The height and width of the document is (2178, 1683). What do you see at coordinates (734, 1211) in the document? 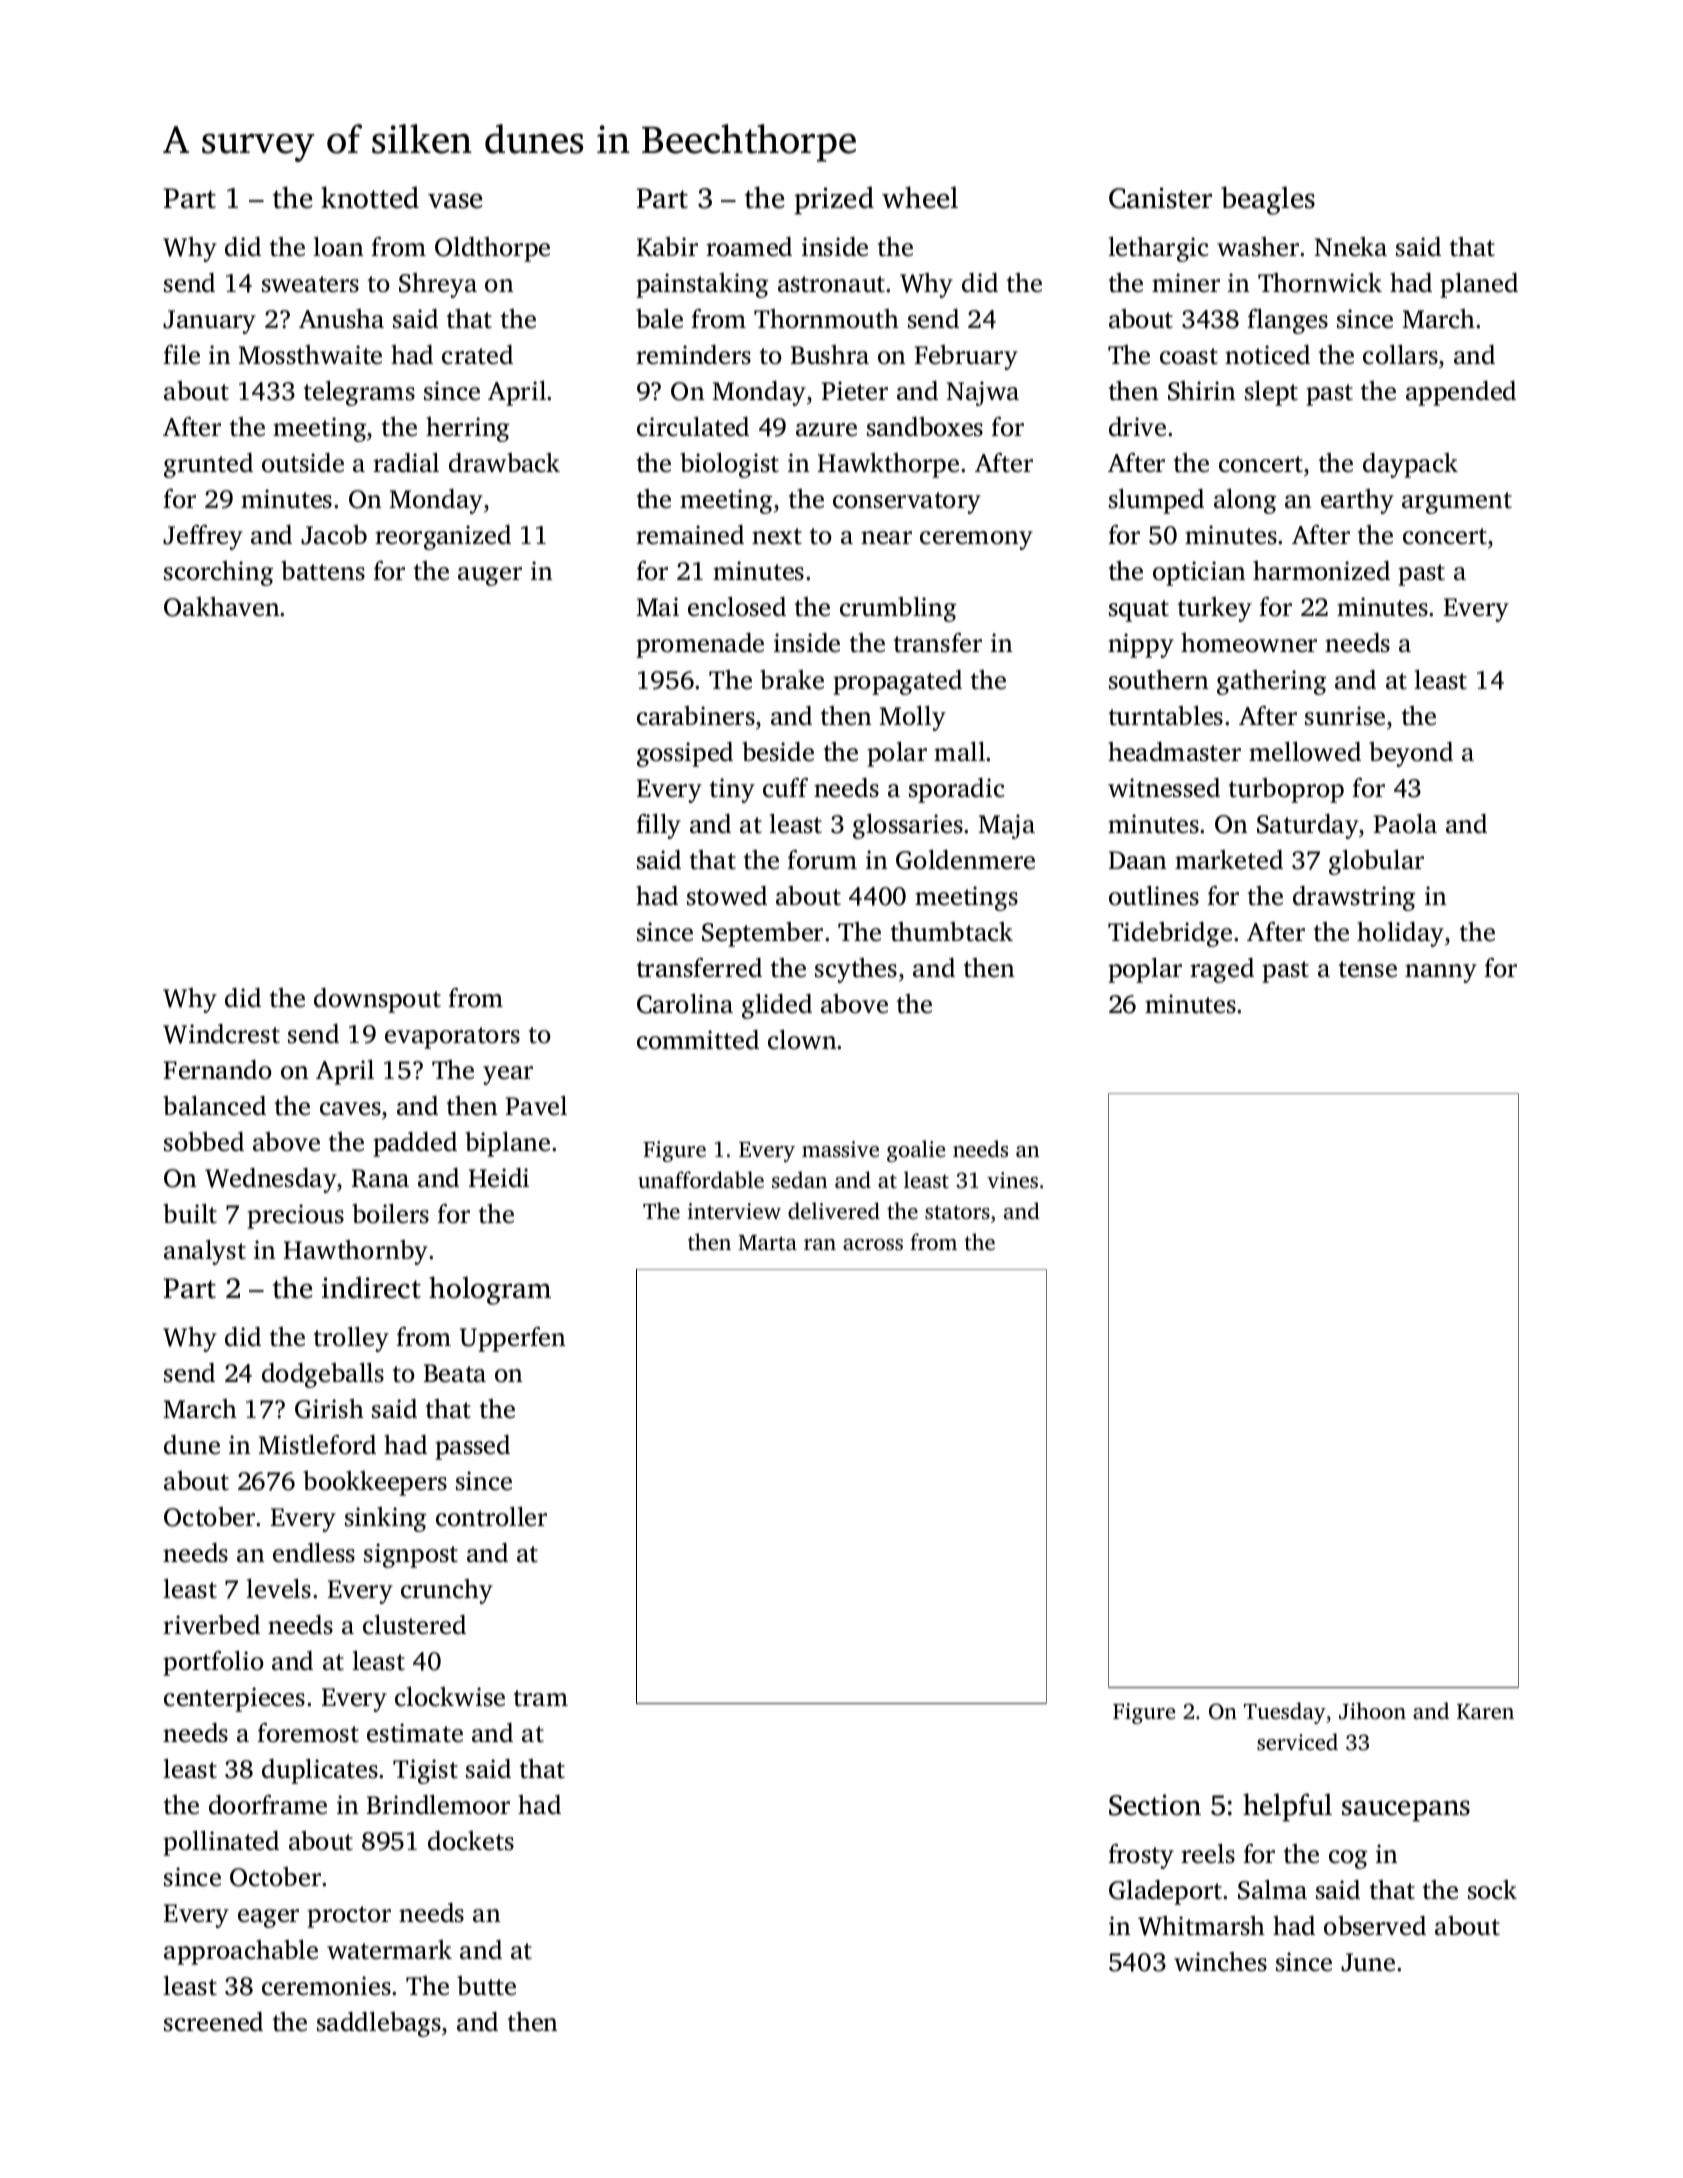
I see `interview` at bounding box center [734, 1211].
